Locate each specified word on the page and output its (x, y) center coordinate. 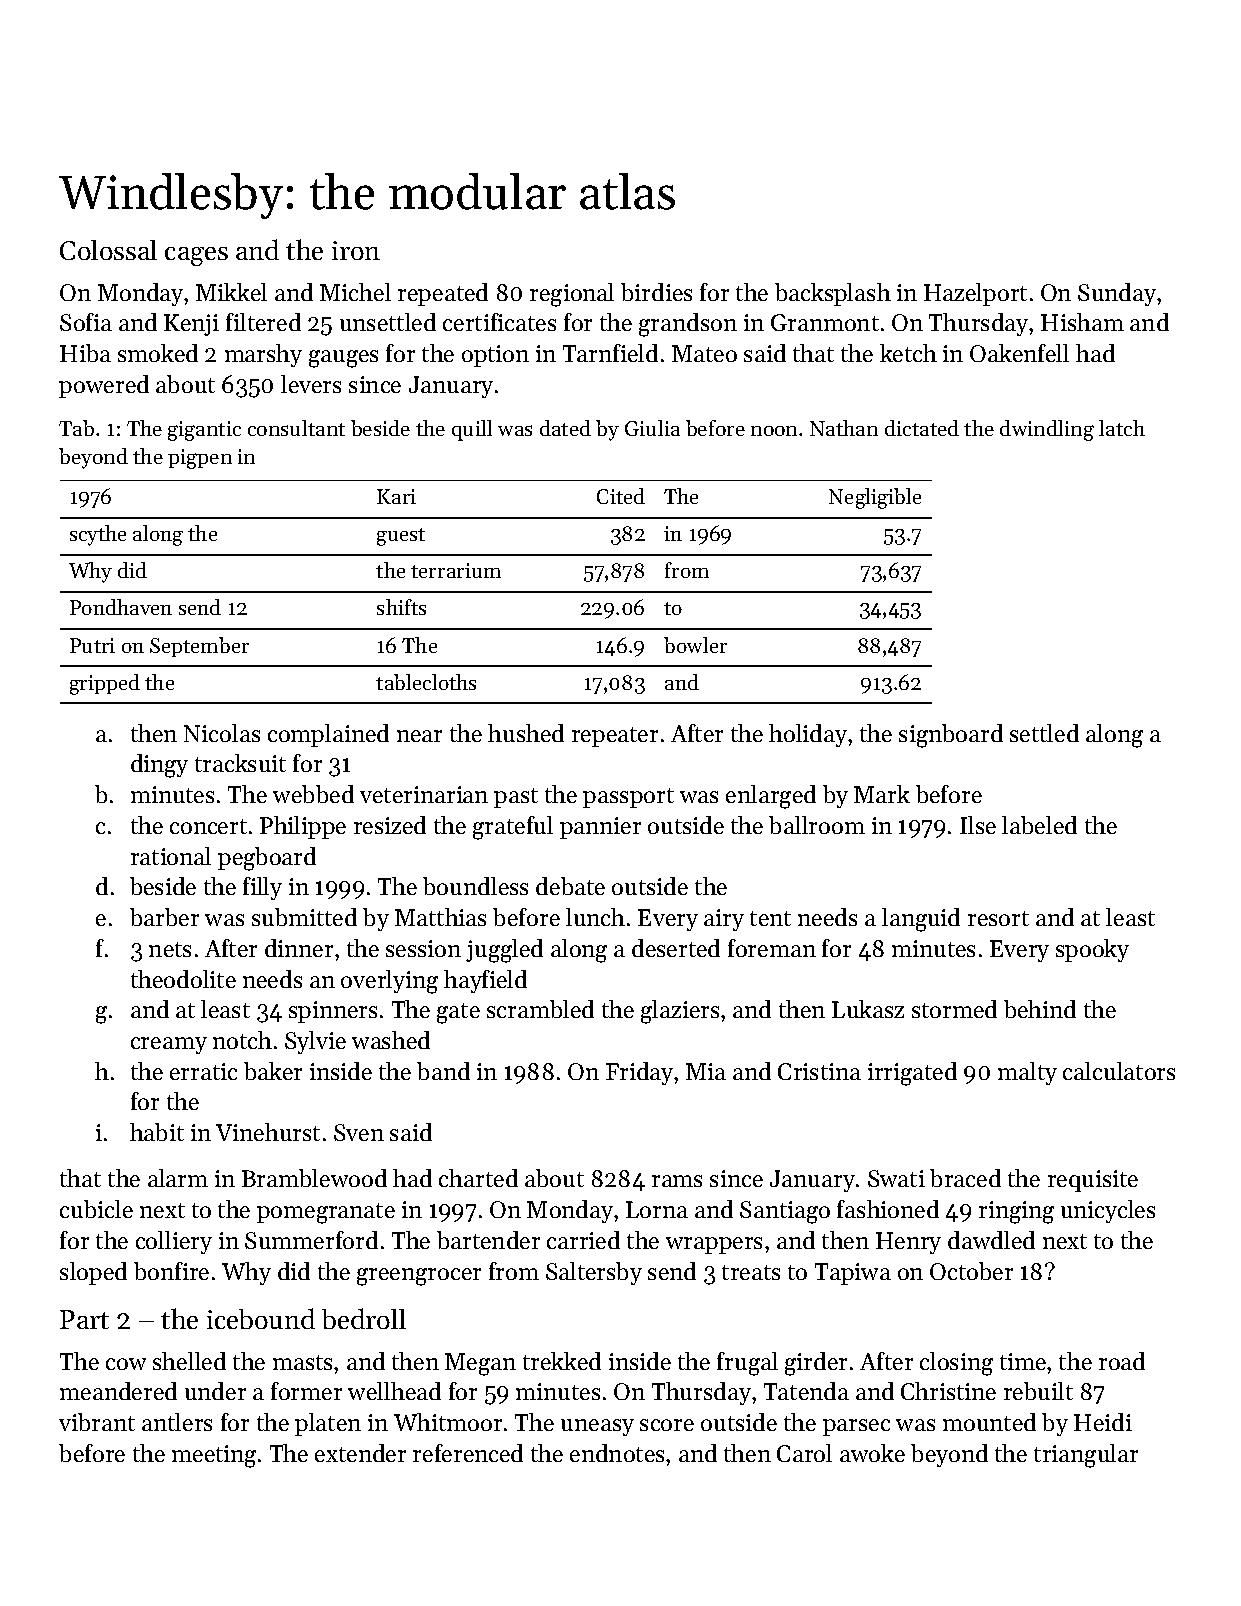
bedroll (364, 1318)
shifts (401, 607)
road (1122, 1361)
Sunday (1117, 294)
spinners (333, 1012)
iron (356, 250)
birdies (656, 292)
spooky (1092, 950)
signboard (951, 736)
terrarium (456, 570)
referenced (468, 1453)
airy (724, 920)
